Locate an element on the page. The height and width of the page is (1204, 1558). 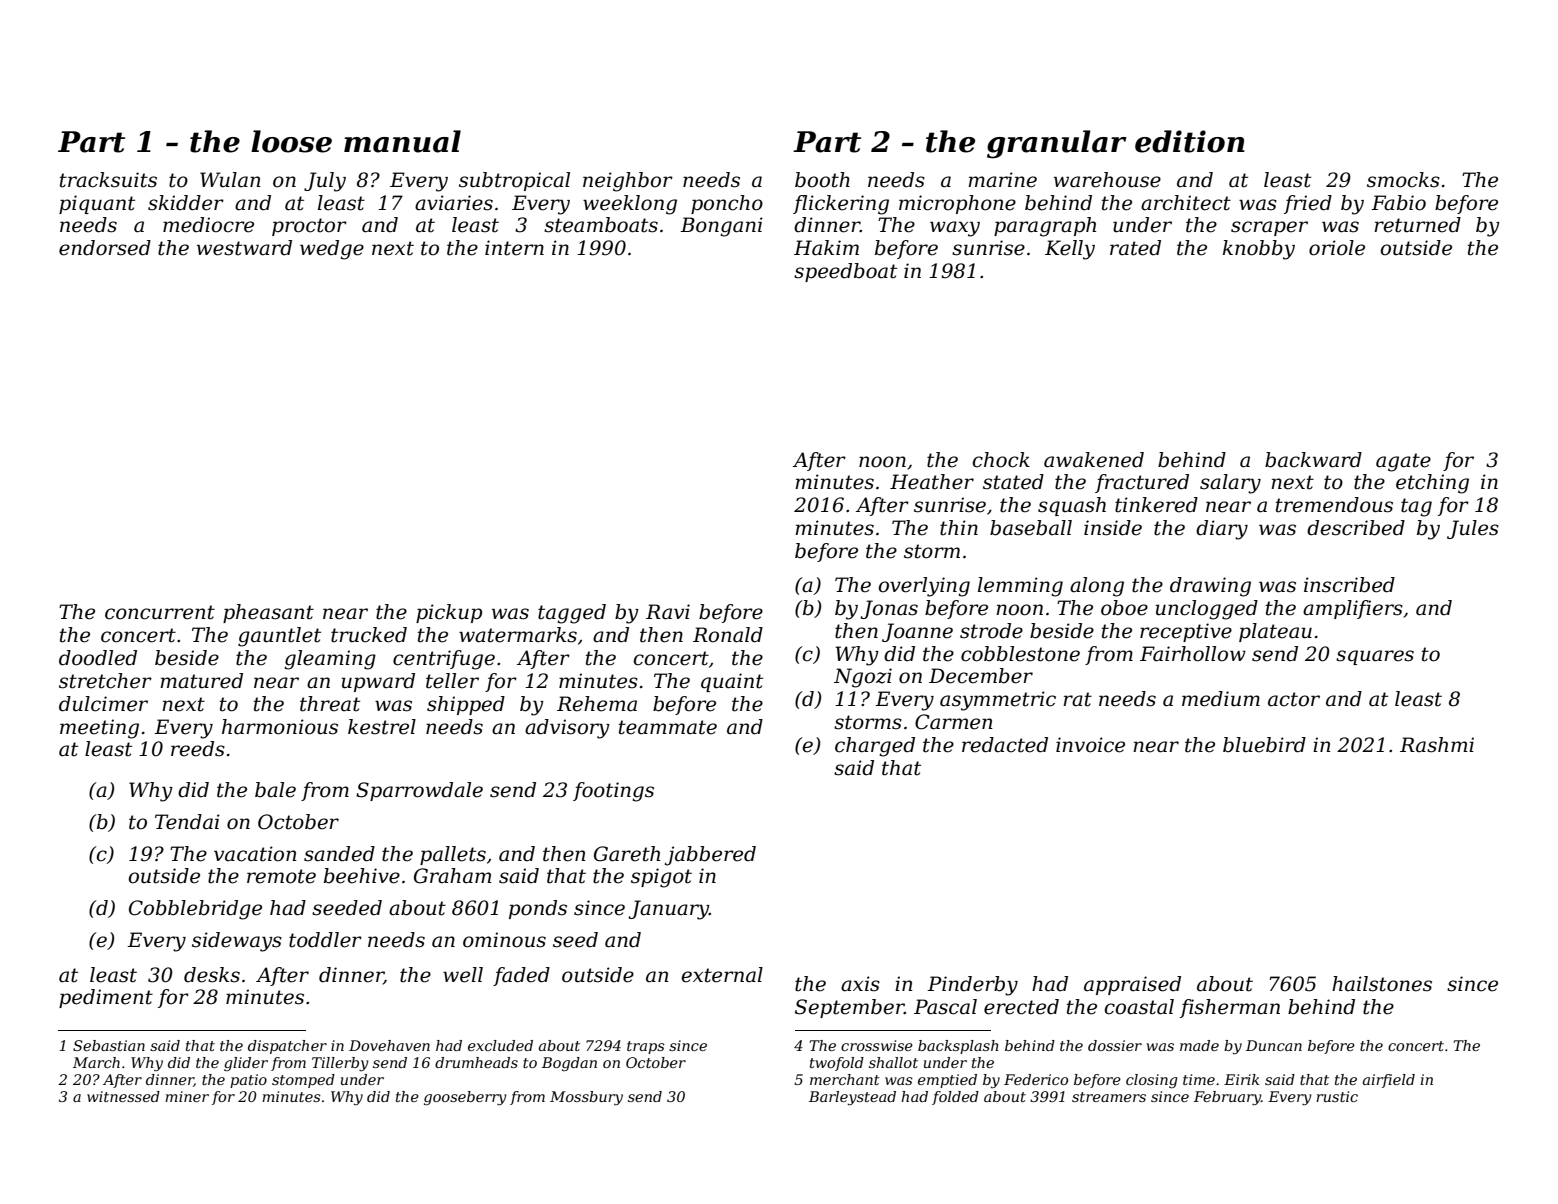
Heather is located at coordinates (932, 482).
